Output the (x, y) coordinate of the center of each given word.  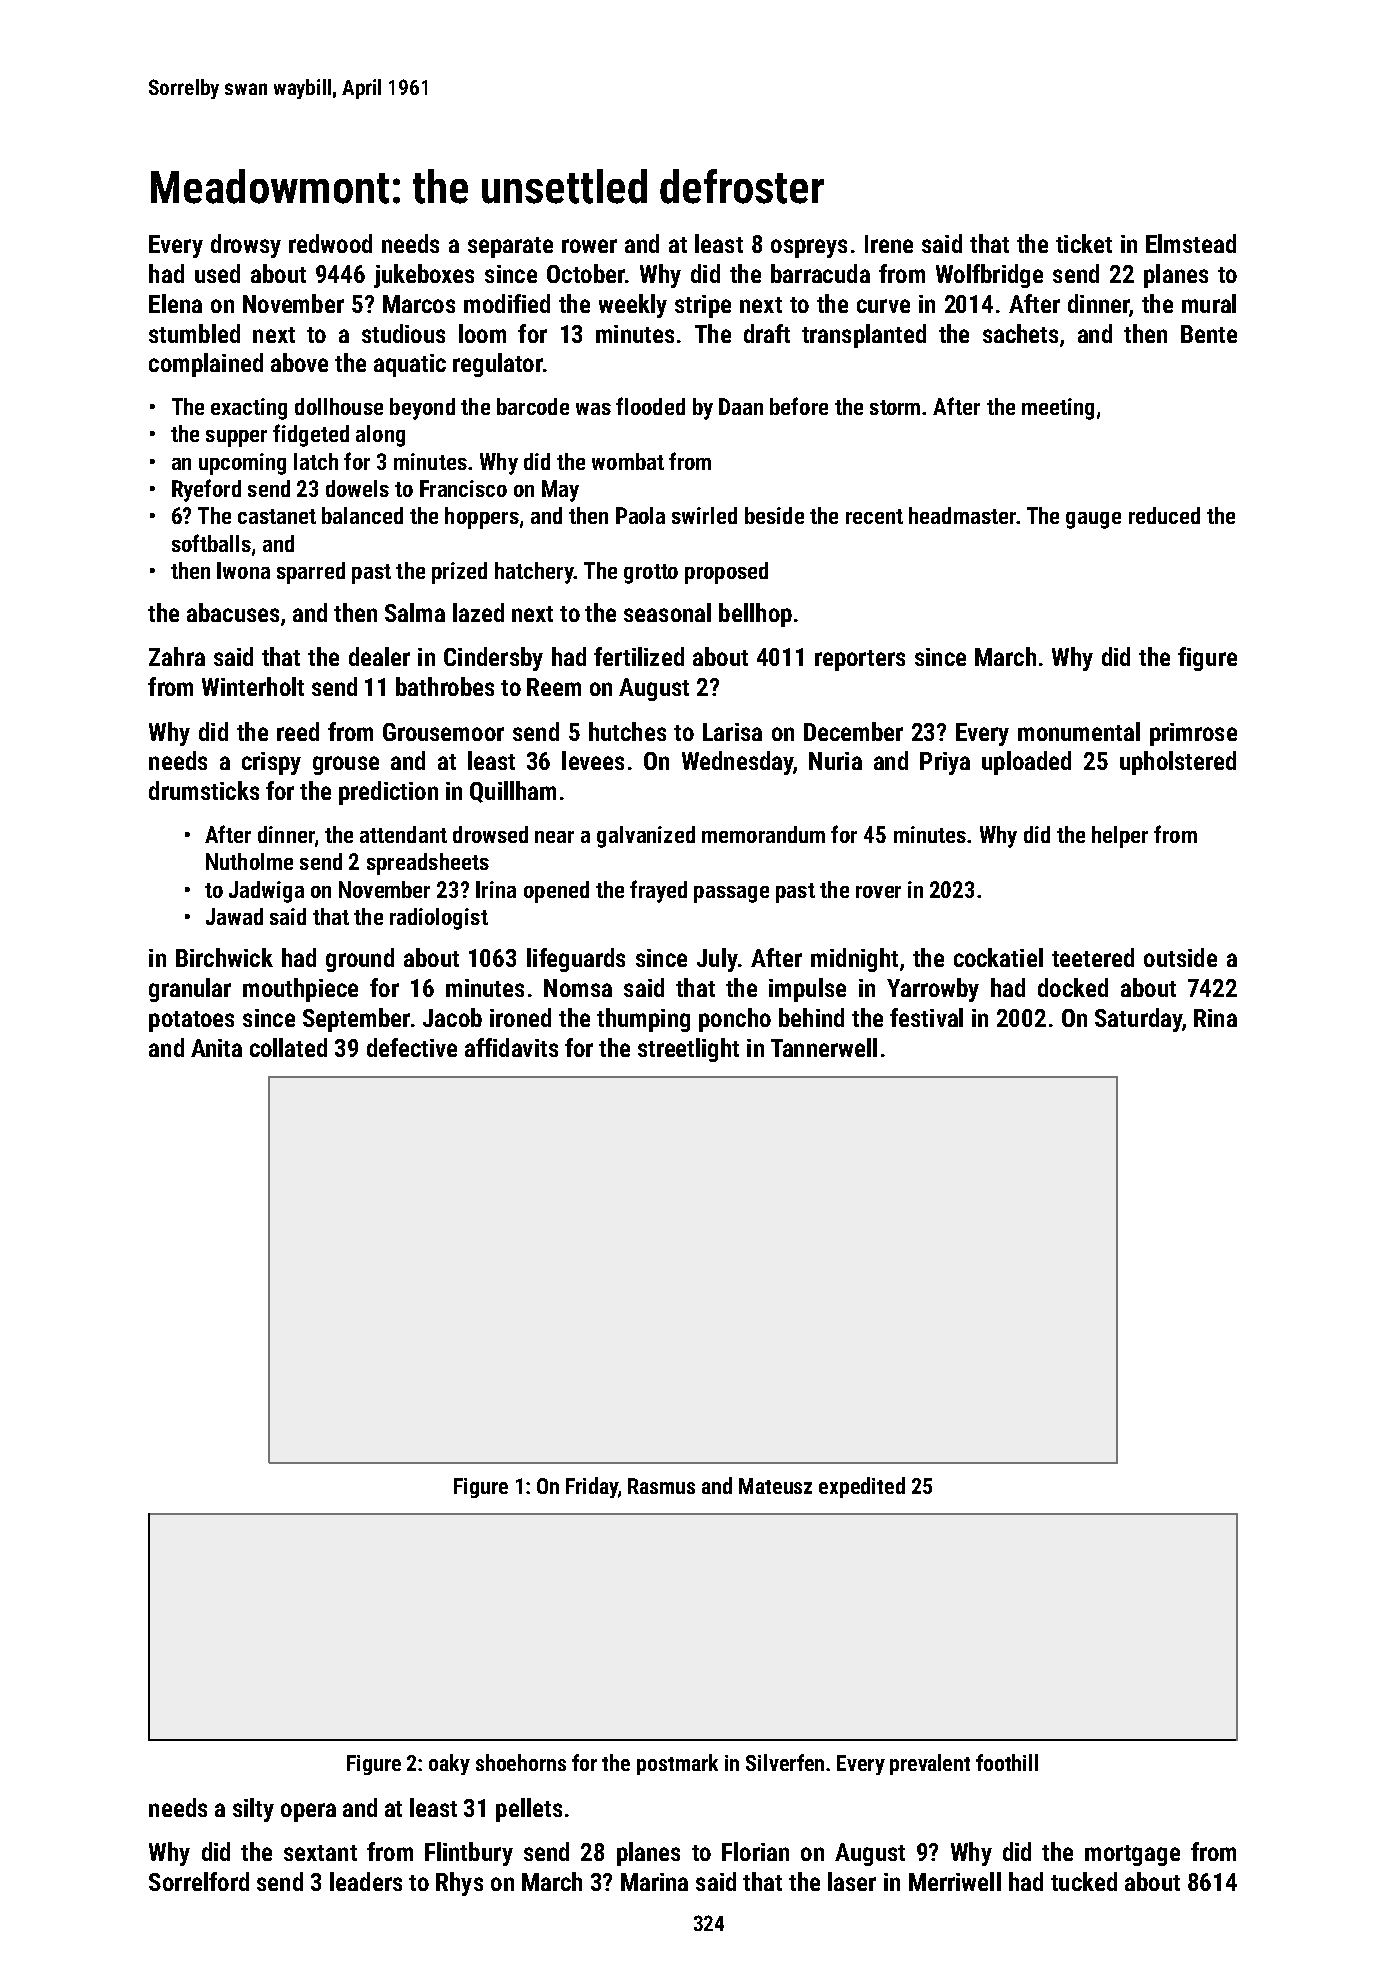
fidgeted (311, 435)
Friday (592, 1487)
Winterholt (253, 686)
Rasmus (661, 1486)
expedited (862, 1487)
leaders (366, 1881)
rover (878, 892)
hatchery (534, 573)
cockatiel (998, 957)
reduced (1164, 515)
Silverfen (785, 1762)
